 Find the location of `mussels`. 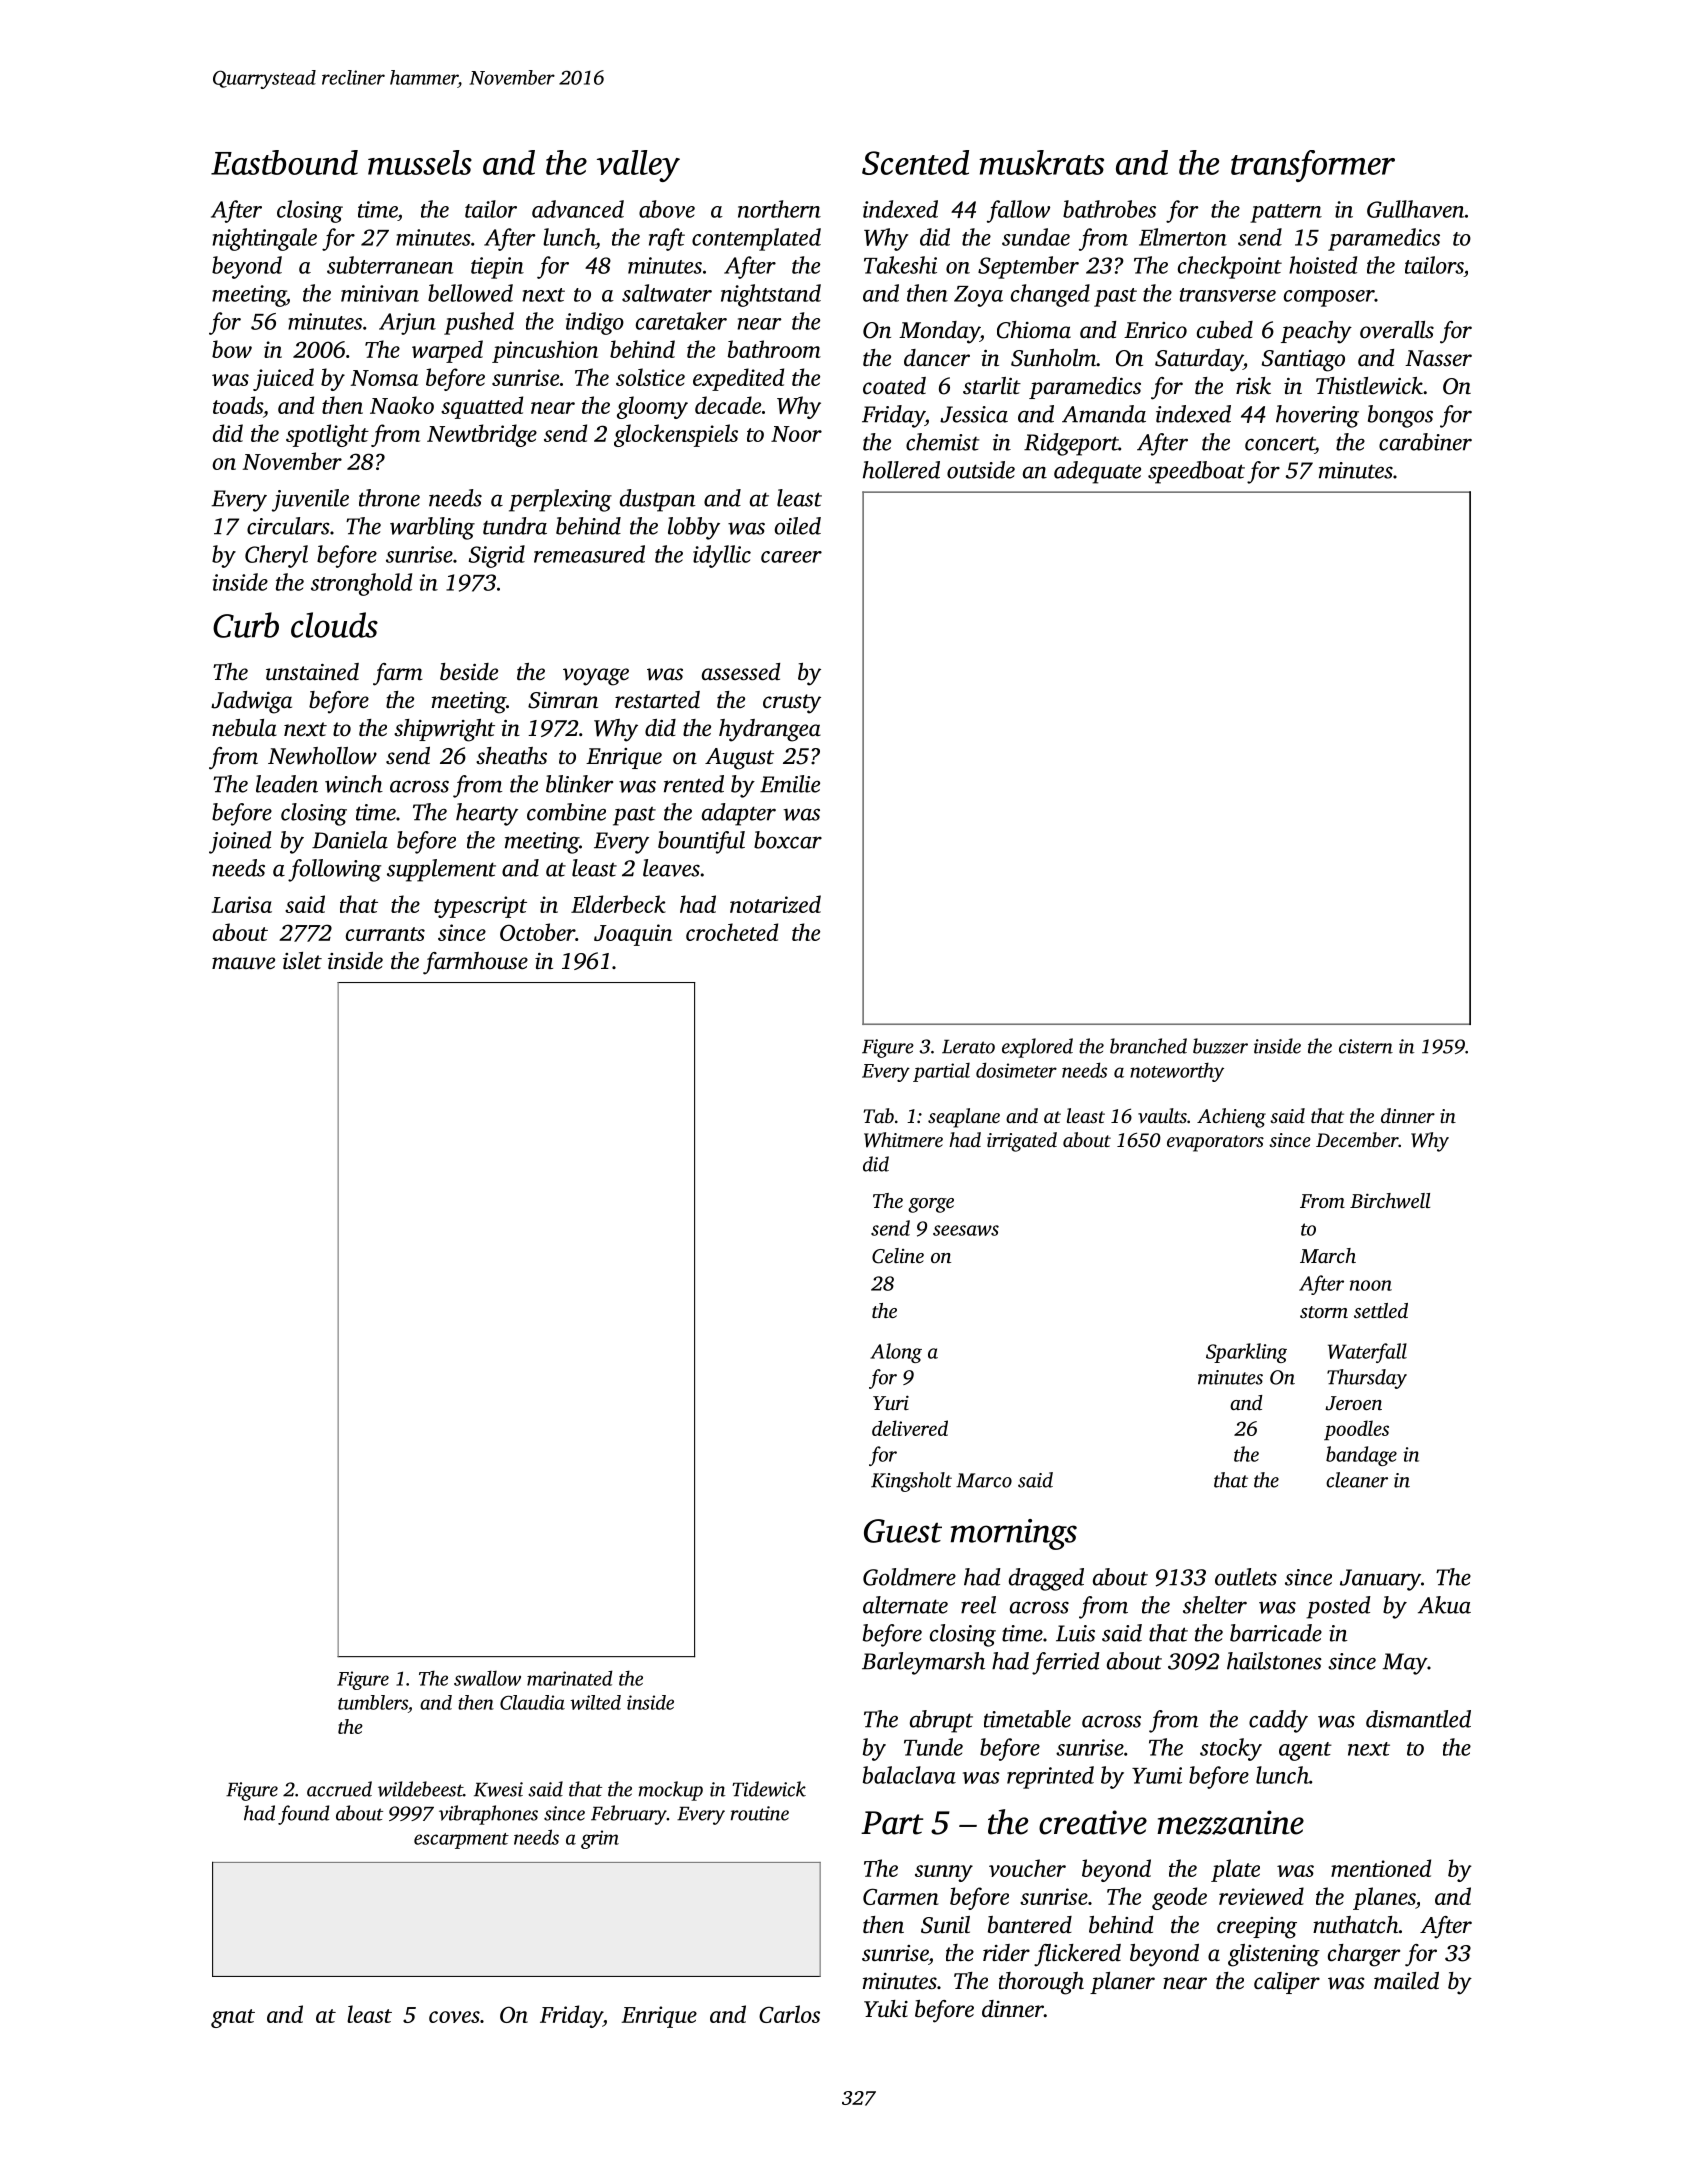

mussels is located at coordinates (420, 162).
